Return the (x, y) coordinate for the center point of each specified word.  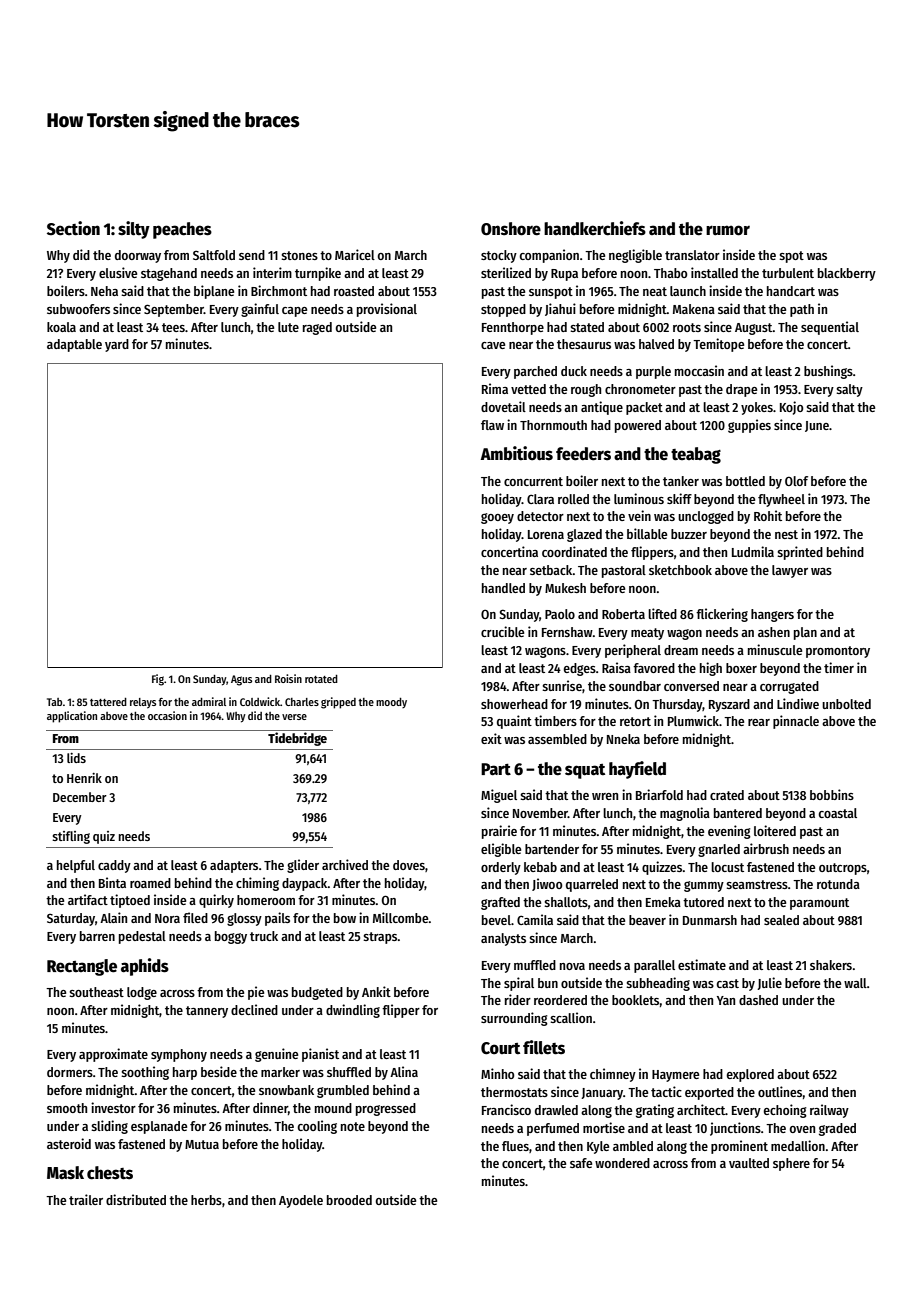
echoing (785, 1111)
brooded (349, 1200)
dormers (70, 1072)
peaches (182, 230)
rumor (728, 230)
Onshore (511, 229)
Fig (158, 680)
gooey (497, 518)
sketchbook (680, 570)
